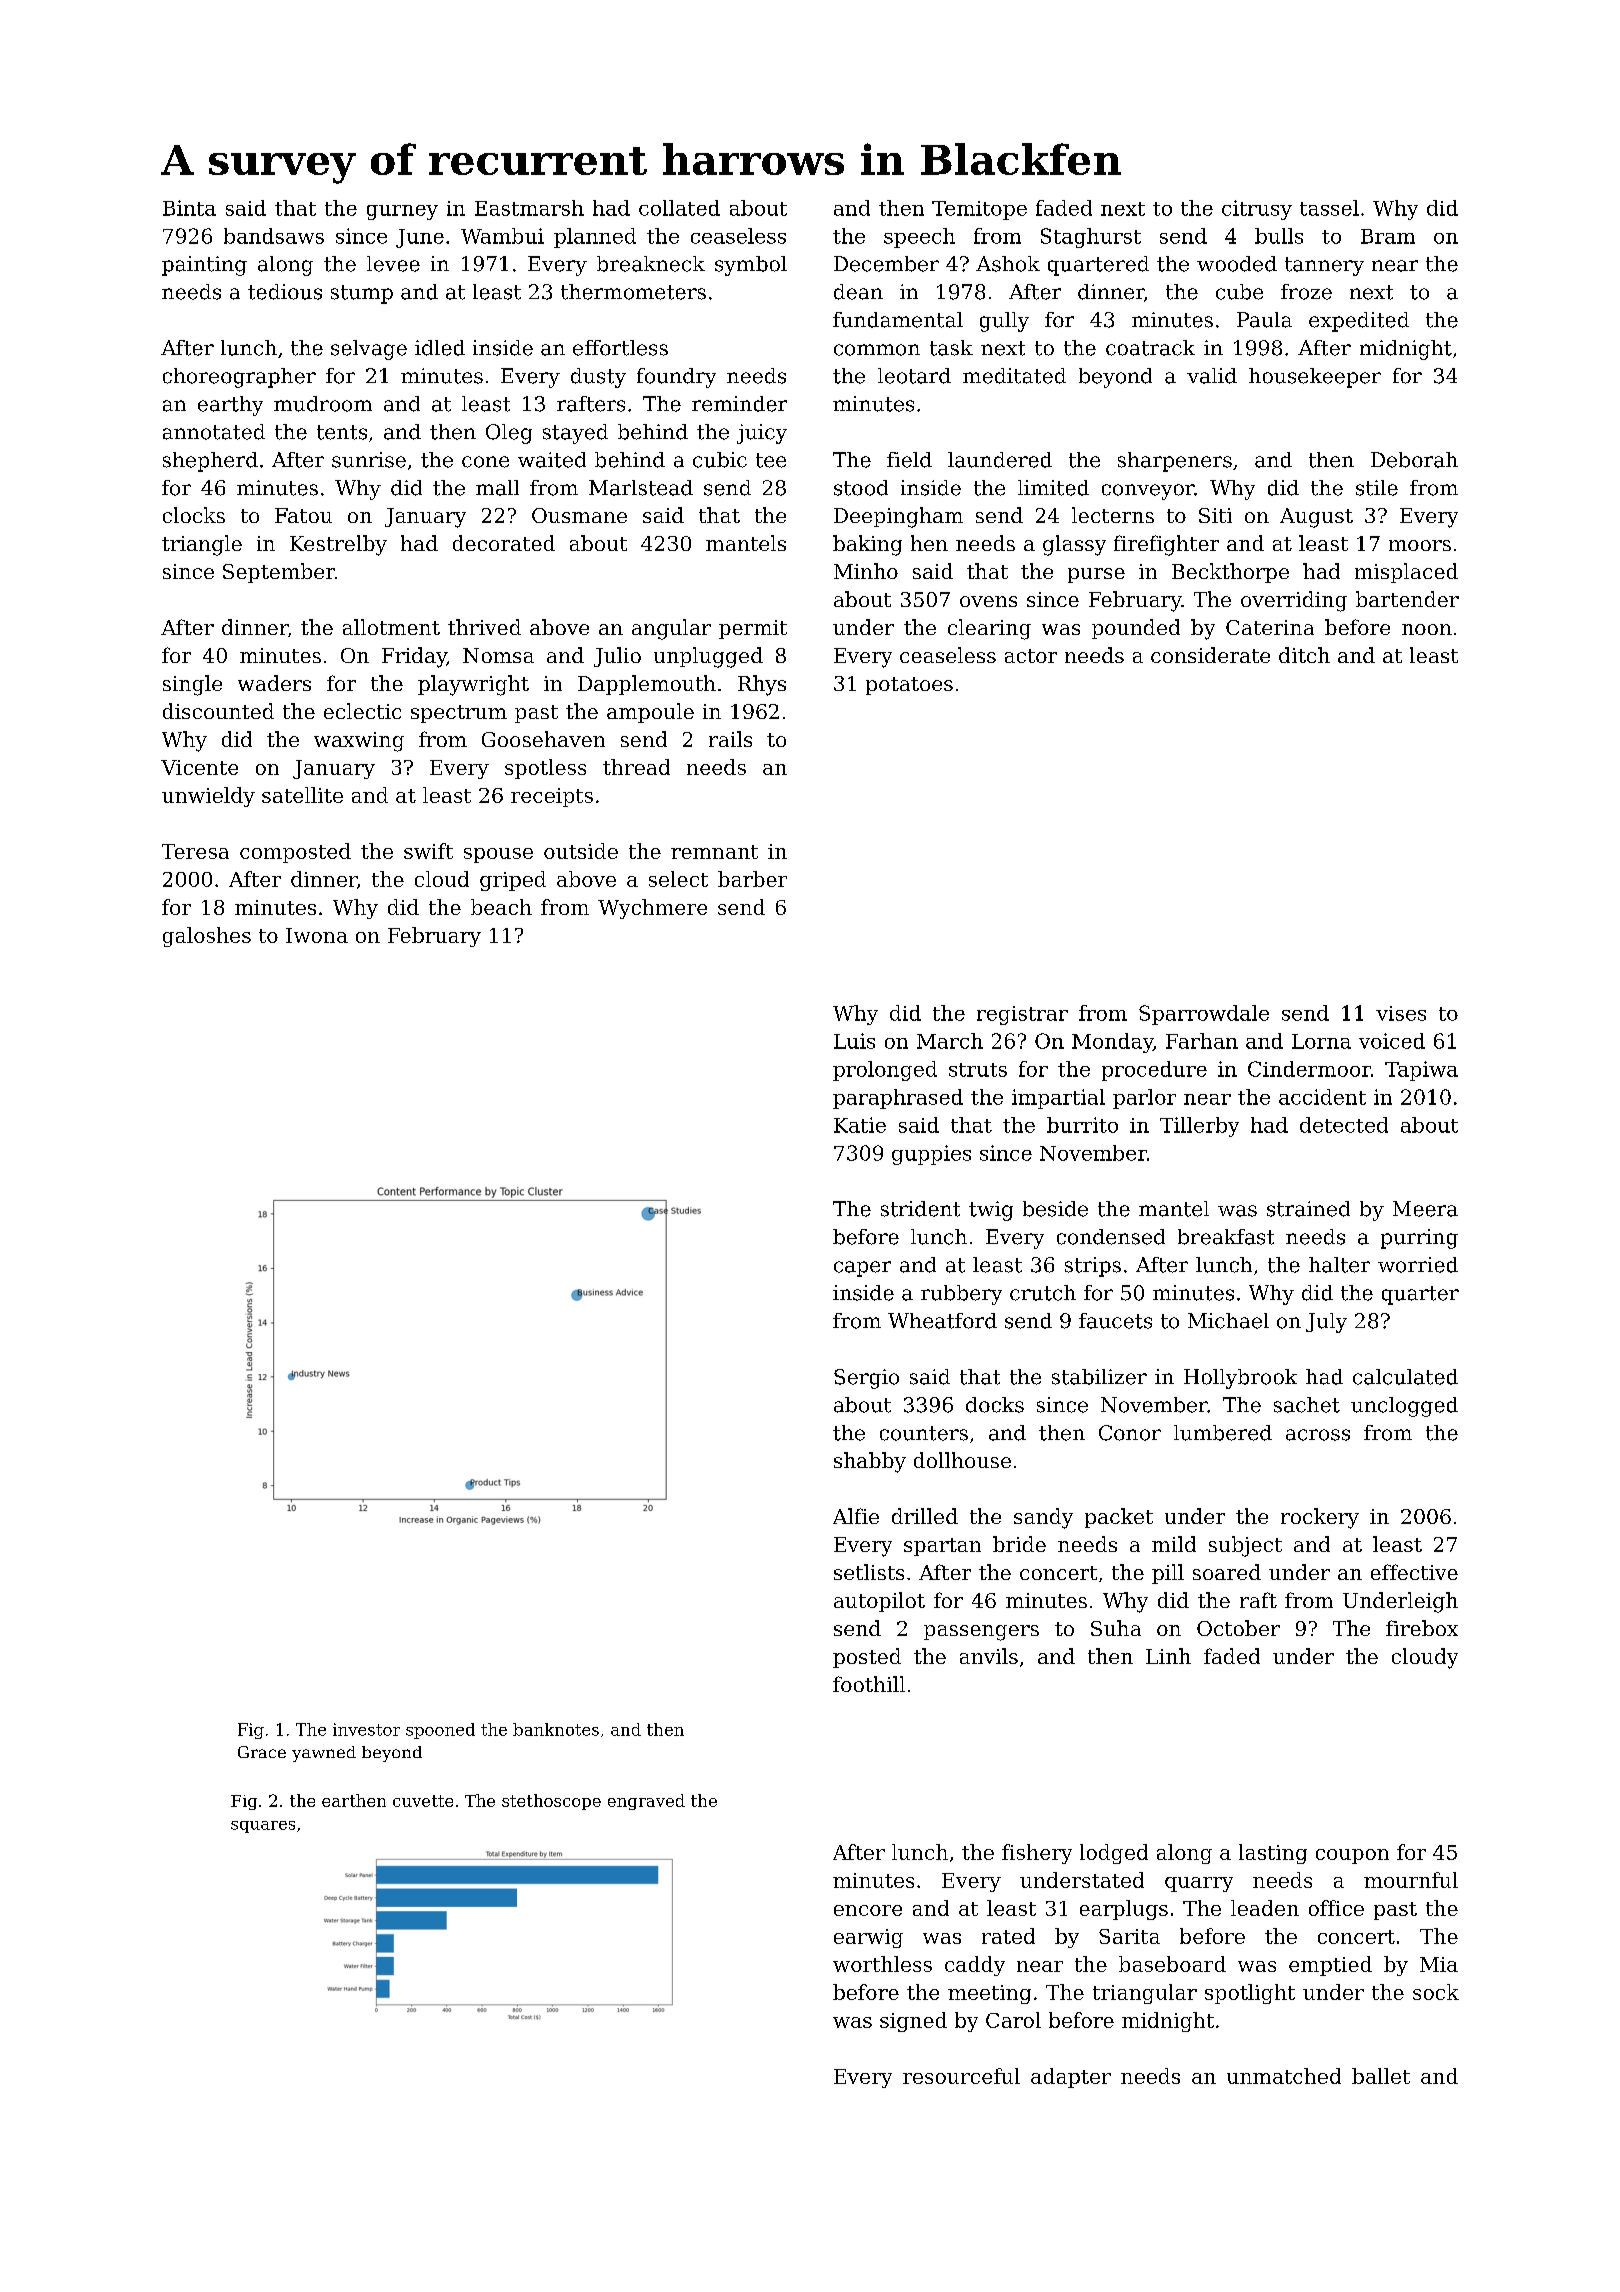 Image resolution: width=1620 pixels, height=2292 pixels. Describe the element at coordinates (1091, 238) in the screenshot. I see `Staghurst` at that location.
